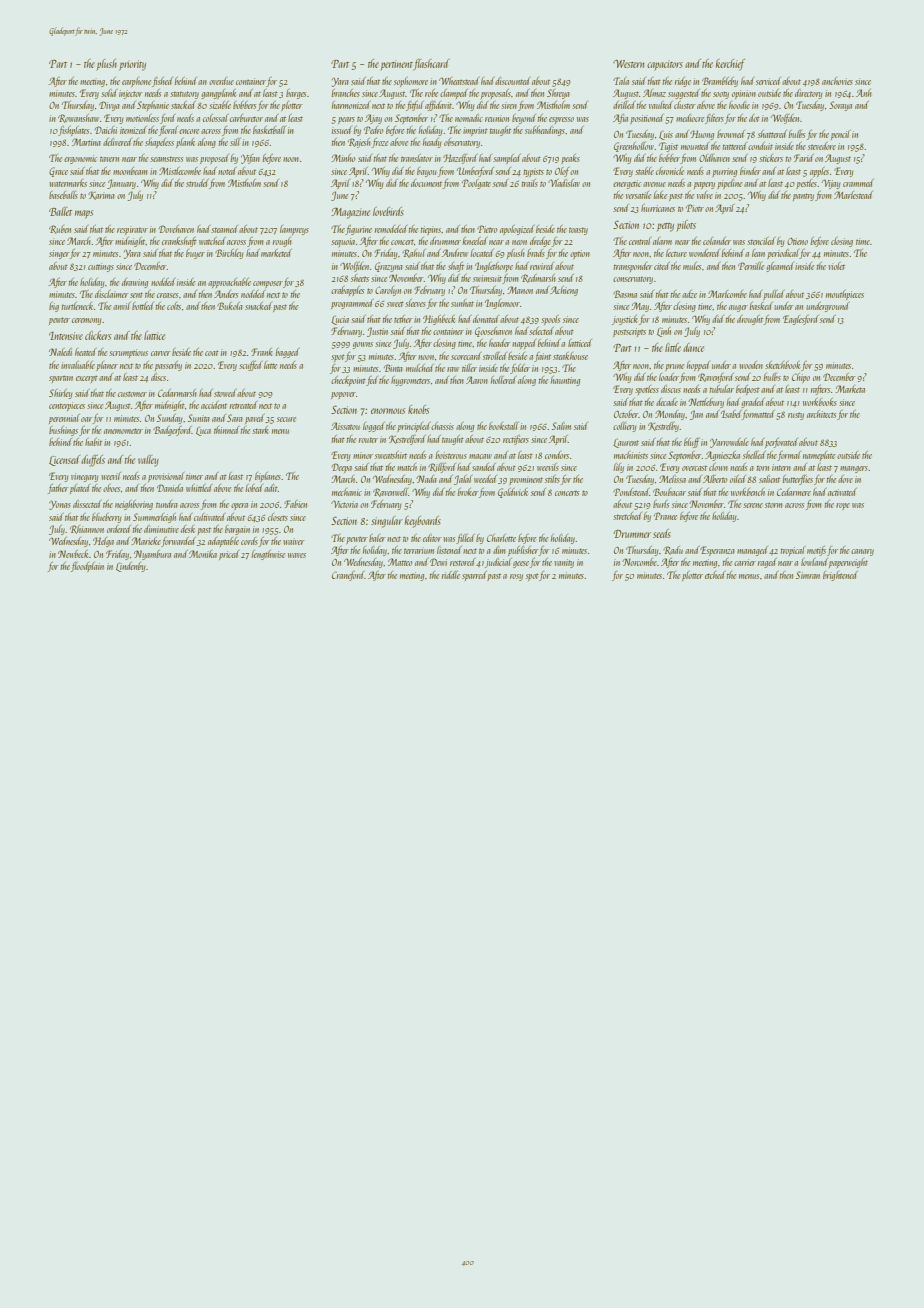 Image resolution: width=924 pixels, height=1308 pixels. What do you see at coordinates (87, 567) in the page?
I see `floodplain` at bounding box center [87, 567].
